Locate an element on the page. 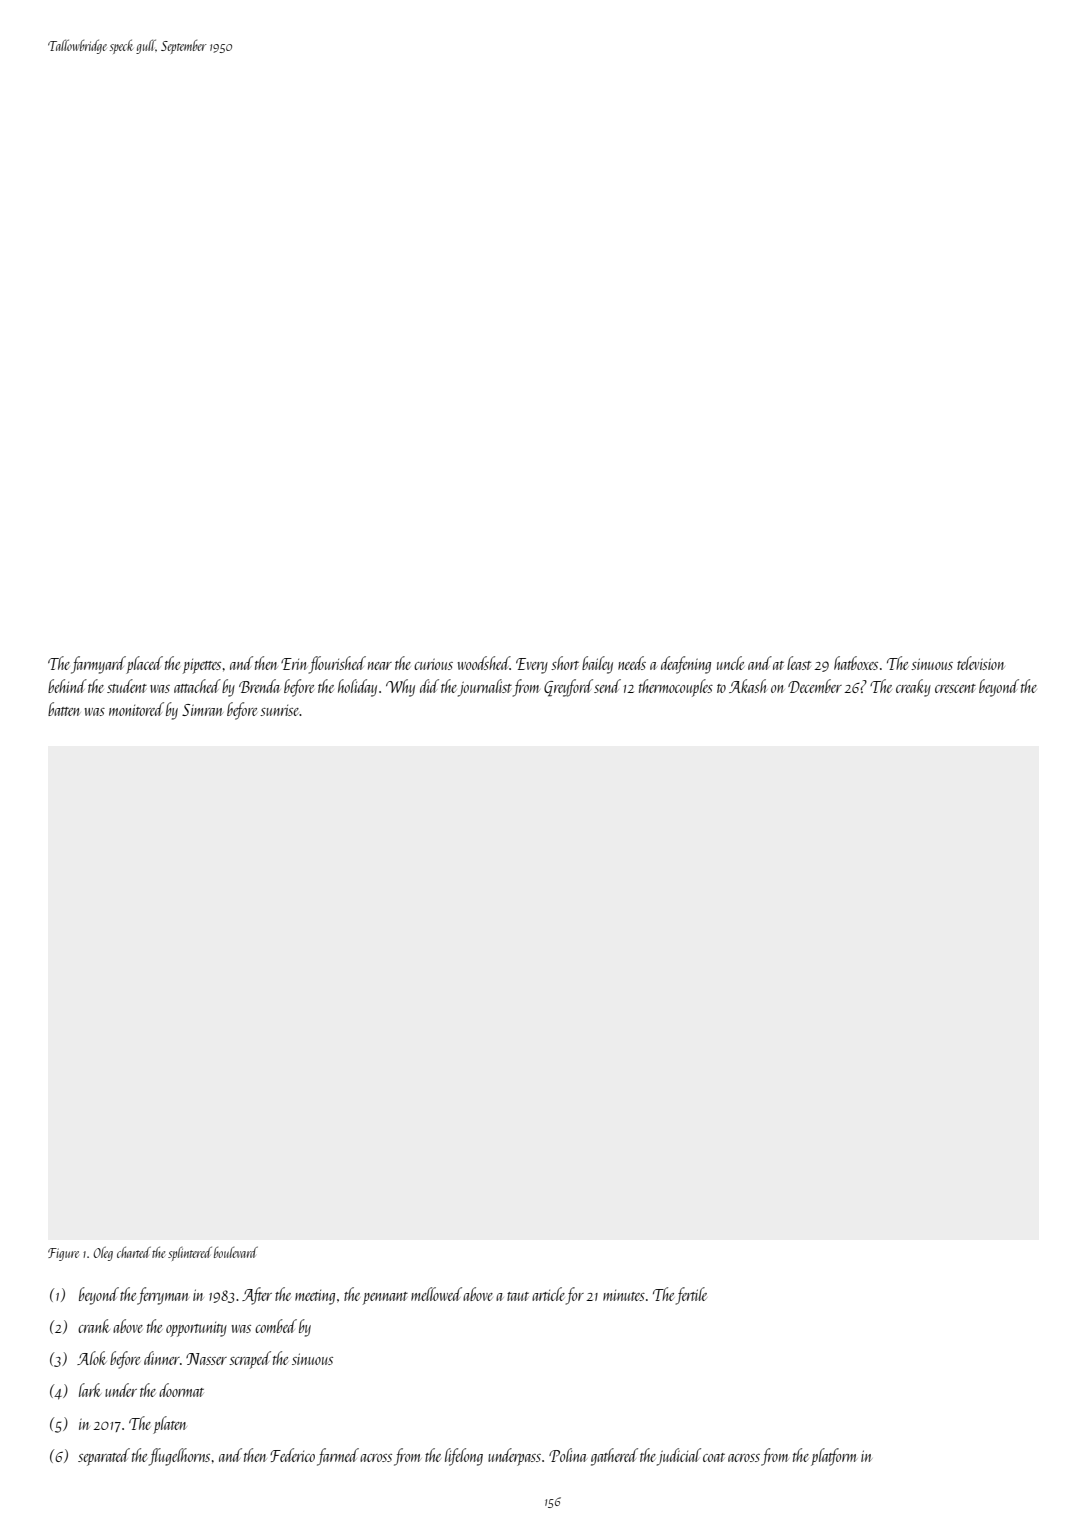  fertile is located at coordinates (691, 1296).
